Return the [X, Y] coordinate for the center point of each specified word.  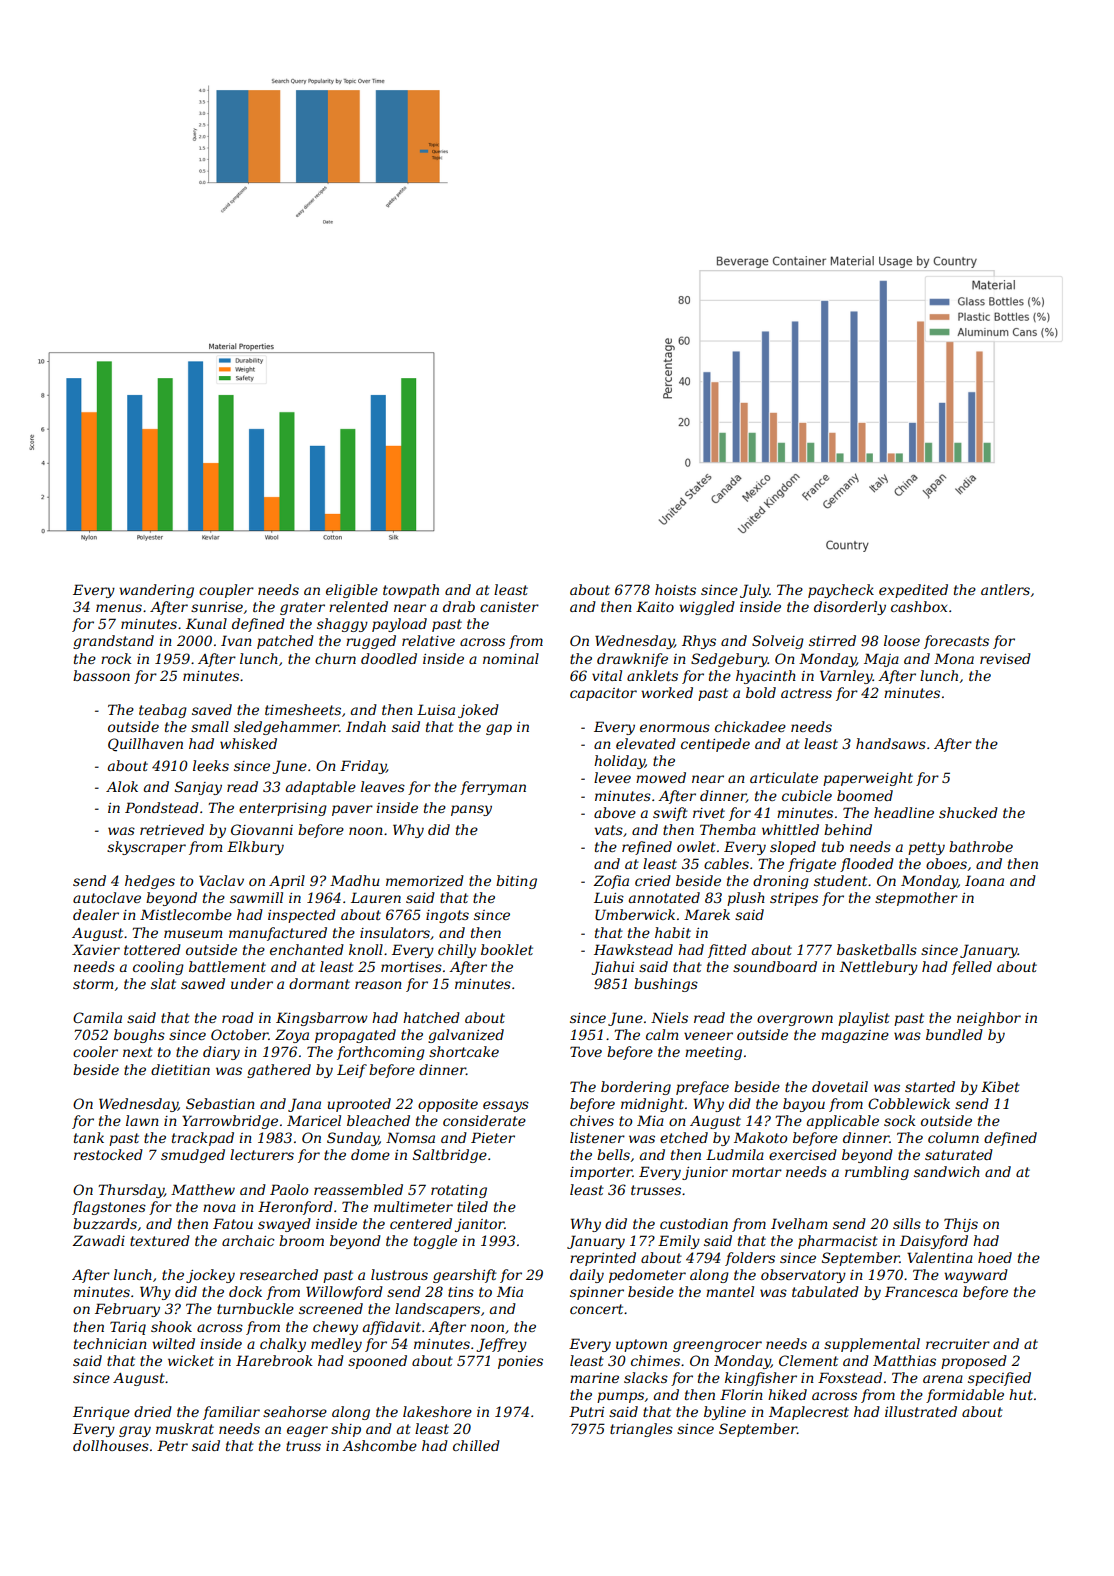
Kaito [655, 606]
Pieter [493, 1137]
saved [212, 709]
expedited [913, 591]
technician [110, 1343]
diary [221, 1053]
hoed [995, 1257]
